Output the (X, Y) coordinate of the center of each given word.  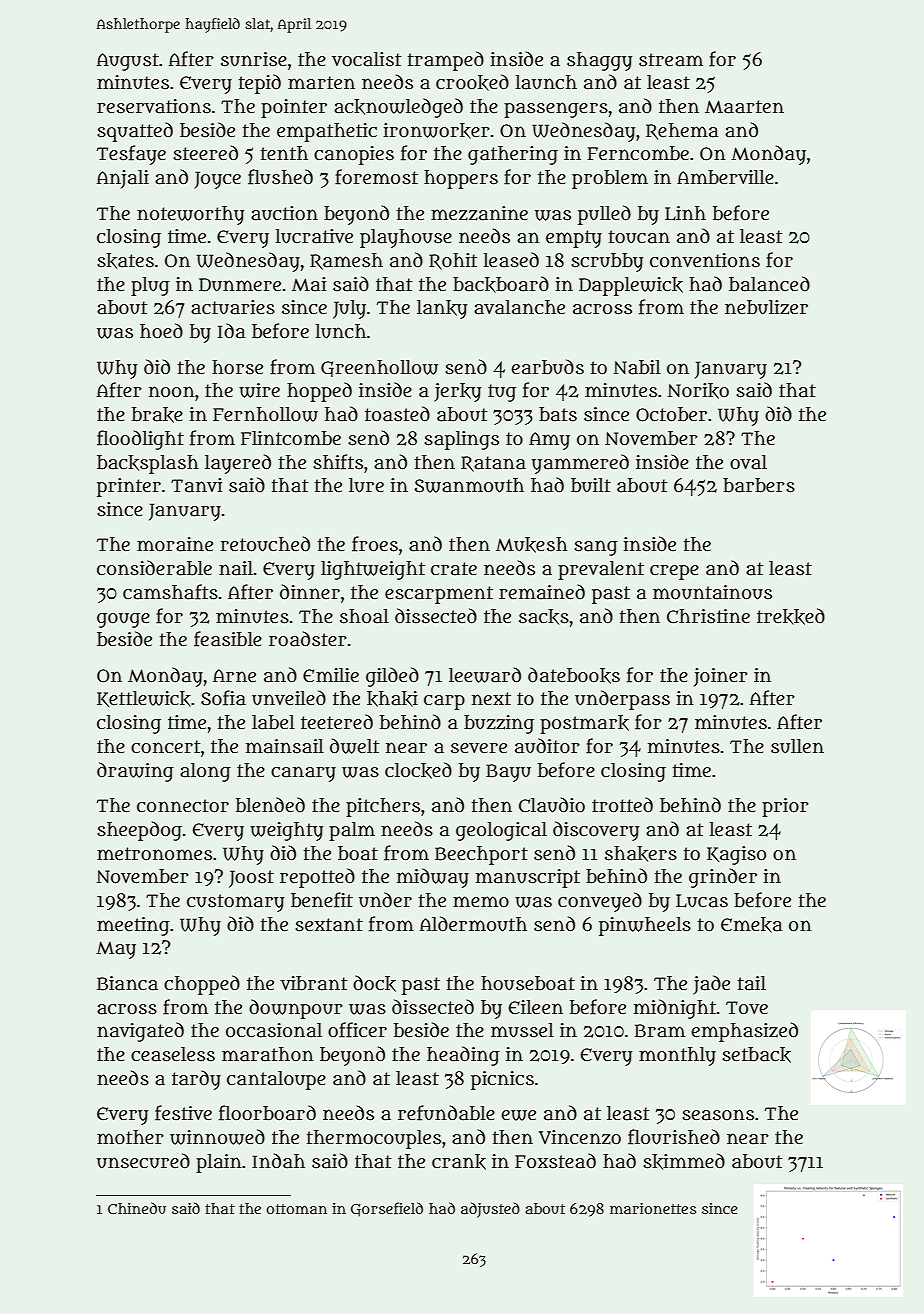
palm (352, 831)
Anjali (123, 179)
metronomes (154, 854)
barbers (759, 485)
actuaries (233, 307)
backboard (501, 284)
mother (130, 1137)
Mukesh (532, 545)
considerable (154, 568)
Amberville (725, 177)
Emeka (751, 925)
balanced (769, 284)
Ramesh (346, 261)
